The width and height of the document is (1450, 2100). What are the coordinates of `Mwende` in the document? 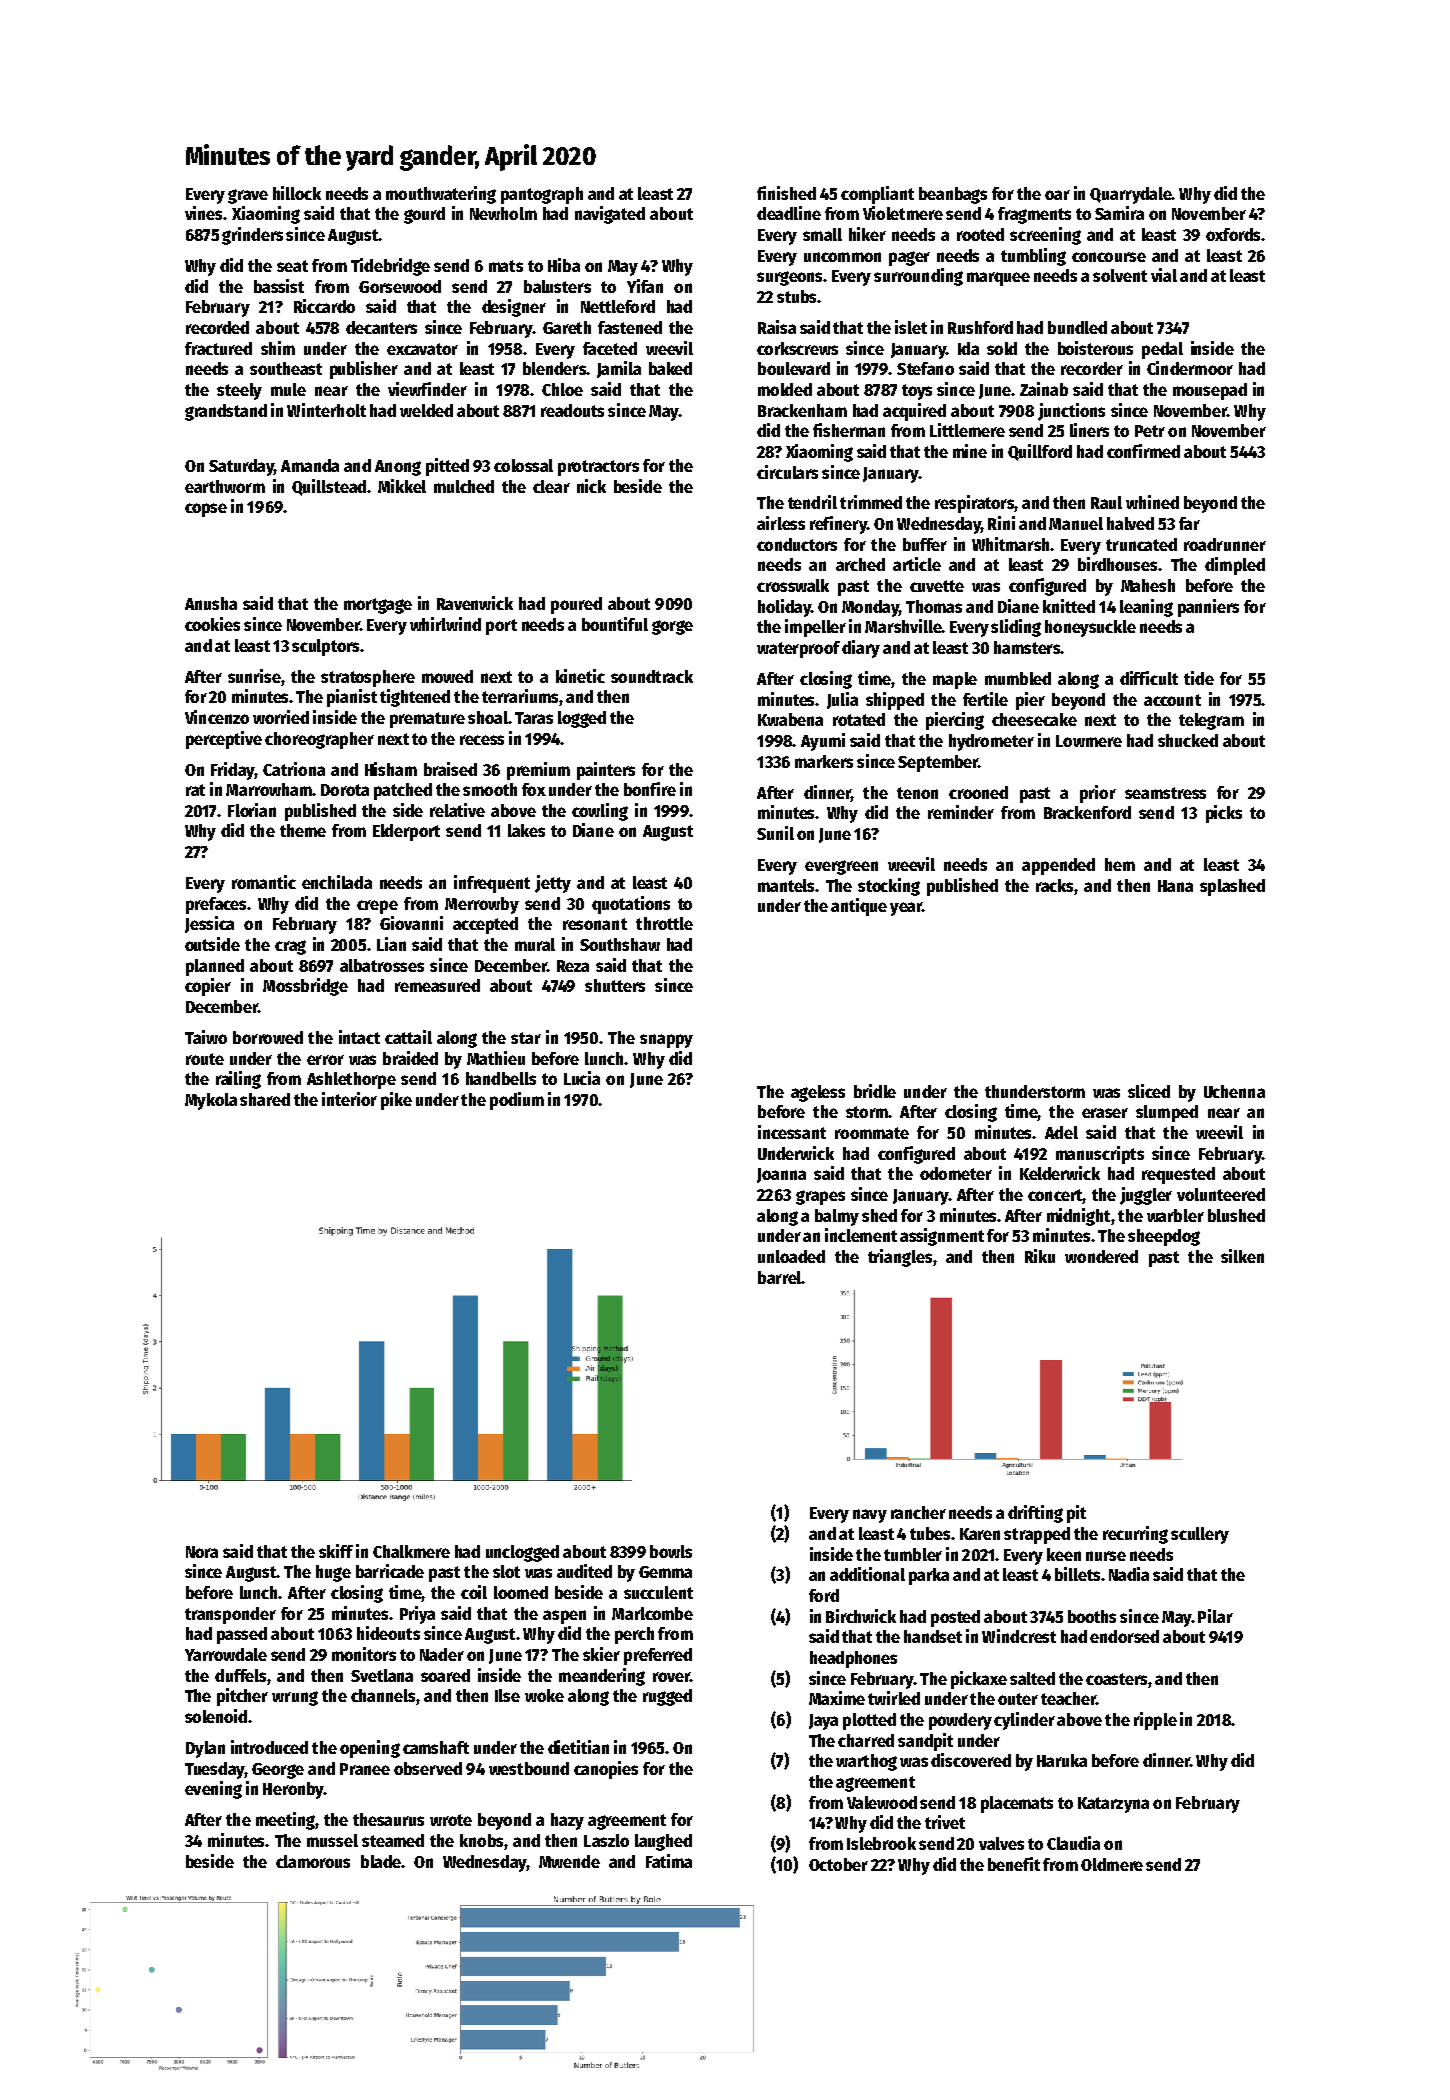 It's located at (569, 1861).
